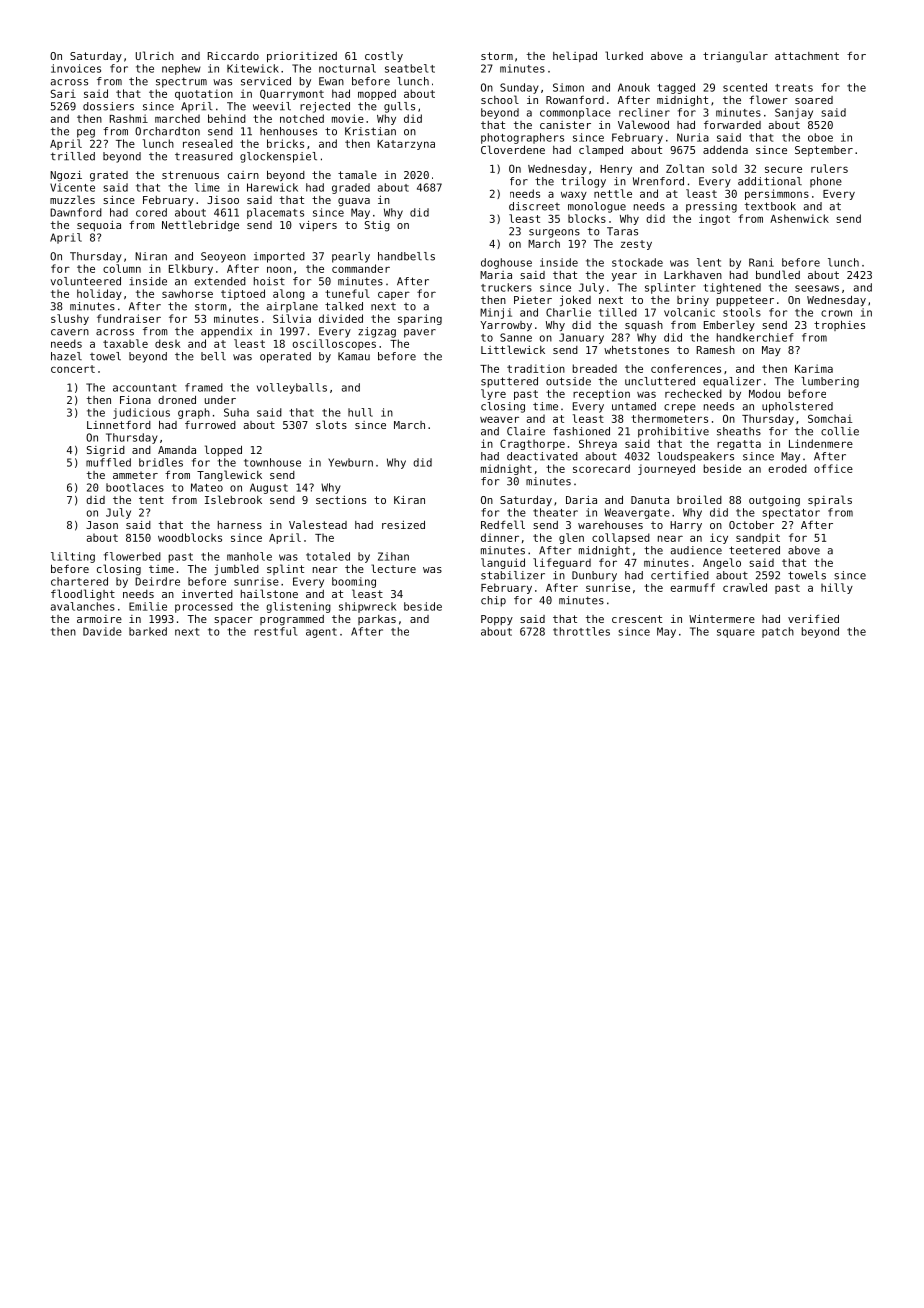  Describe the element at coordinates (761, 262) in the screenshot. I see `Rani` at that location.
